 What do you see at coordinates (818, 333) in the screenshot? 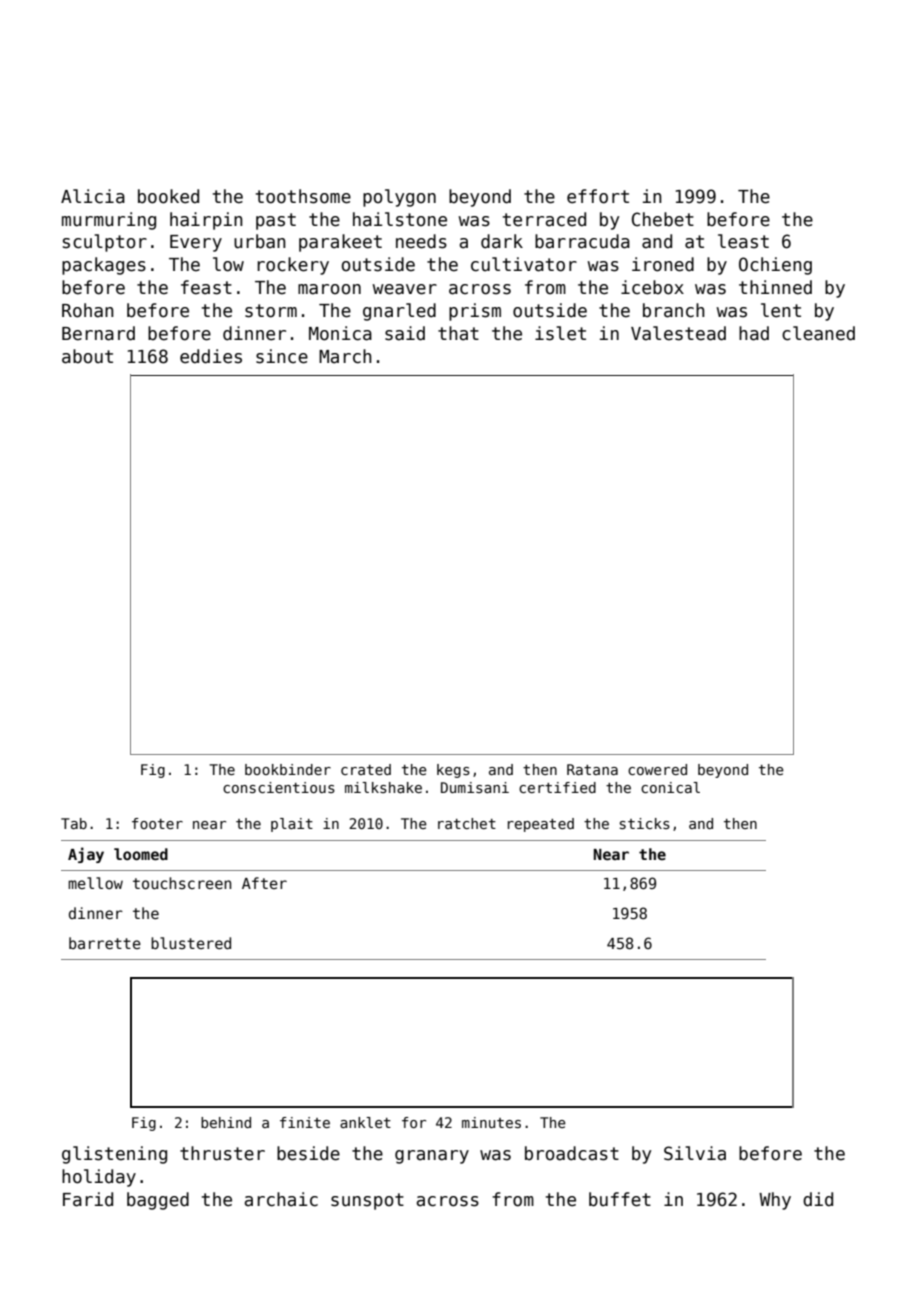
I see `cleaned` at bounding box center [818, 333].
